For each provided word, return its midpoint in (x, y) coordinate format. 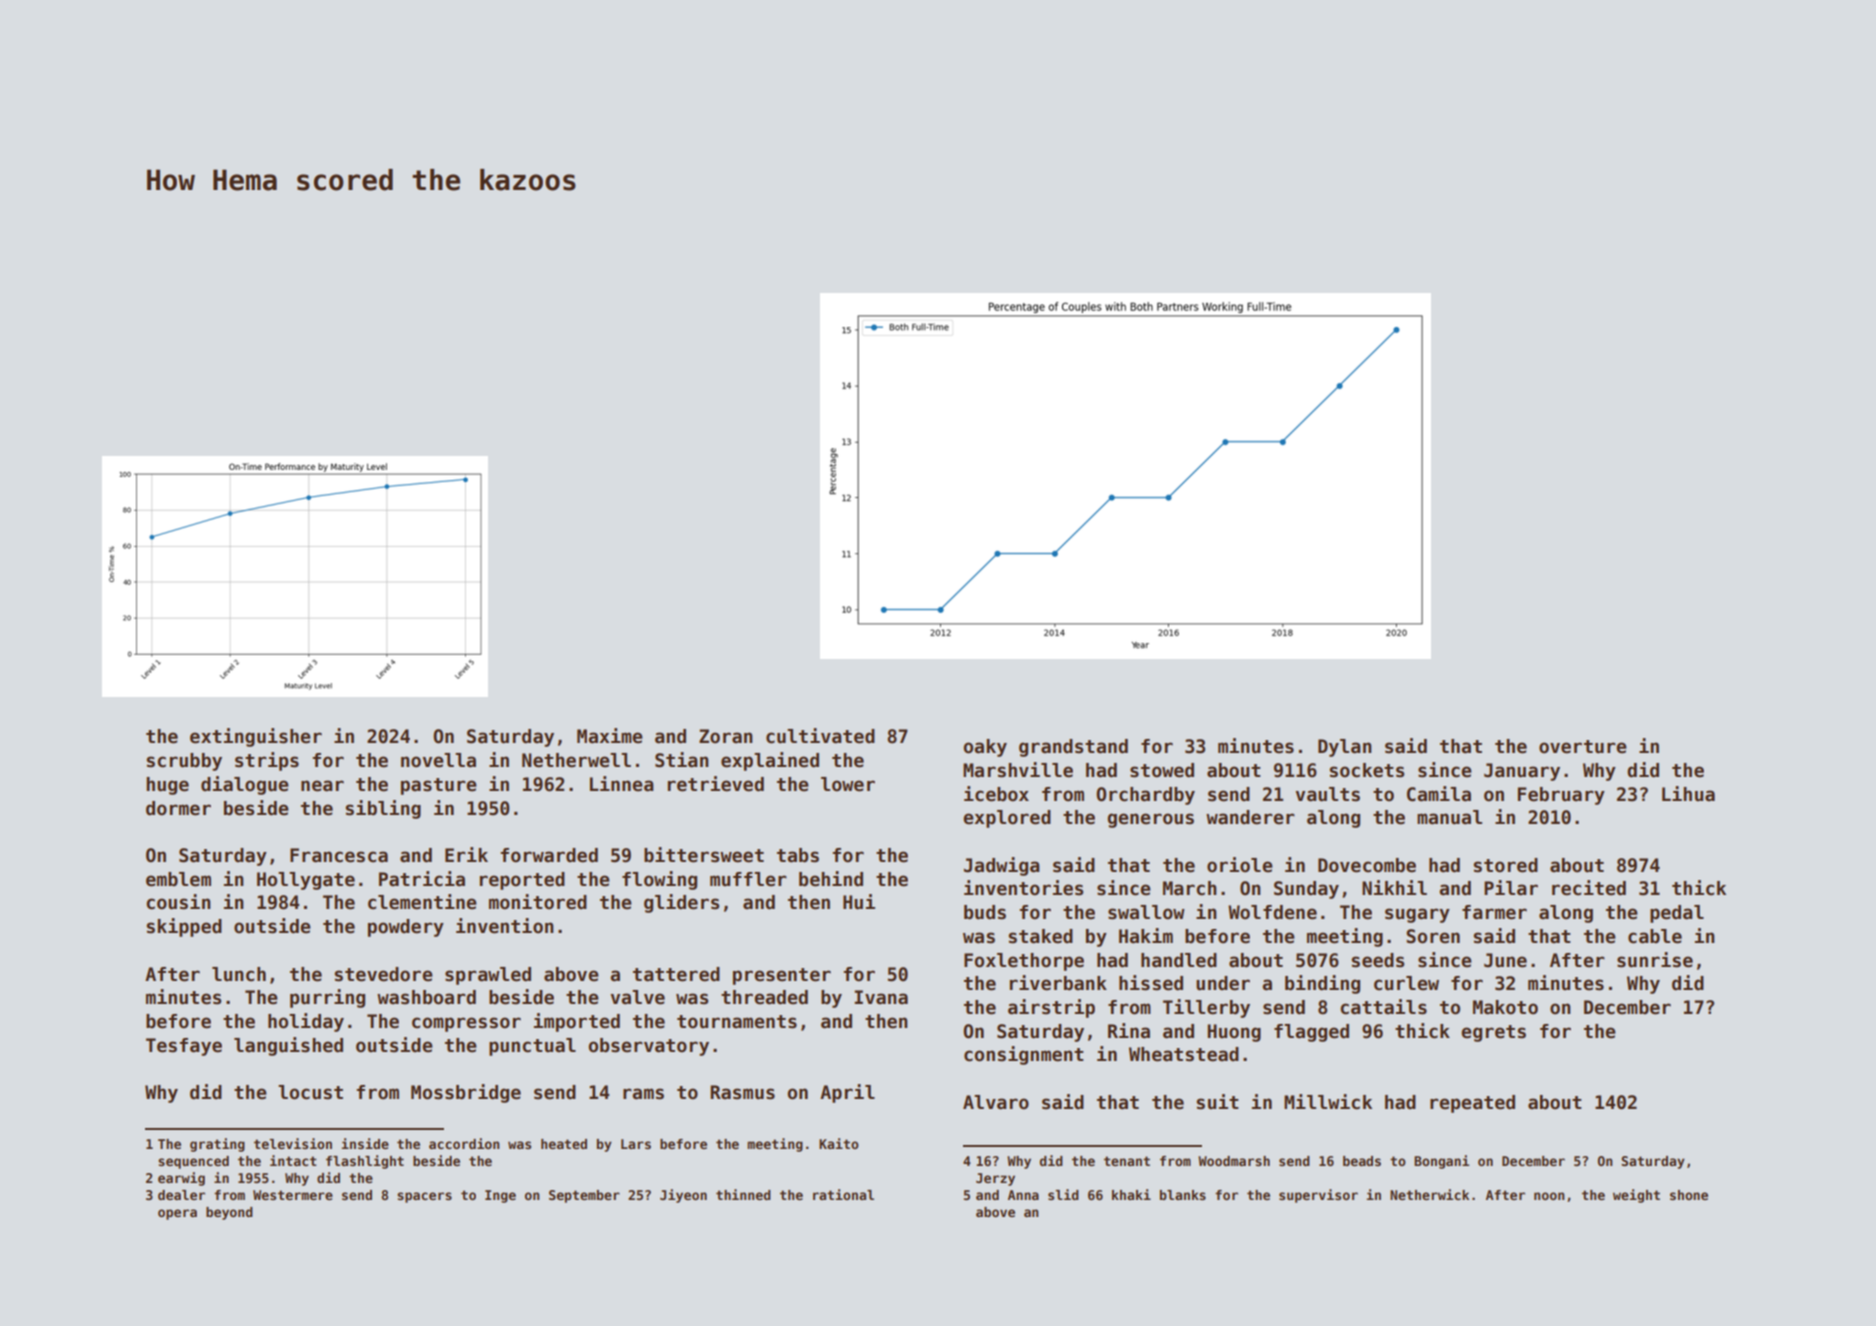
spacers (424, 1197)
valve (637, 997)
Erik (466, 854)
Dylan (1345, 748)
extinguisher (256, 737)
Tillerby (1206, 1008)
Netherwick (1429, 1194)
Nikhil (1394, 887)
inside (365, 1143)
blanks (1183, 1195)
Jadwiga (1002, 866)
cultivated (820, 736)
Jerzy (995, 1179)
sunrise (1655, 960)
